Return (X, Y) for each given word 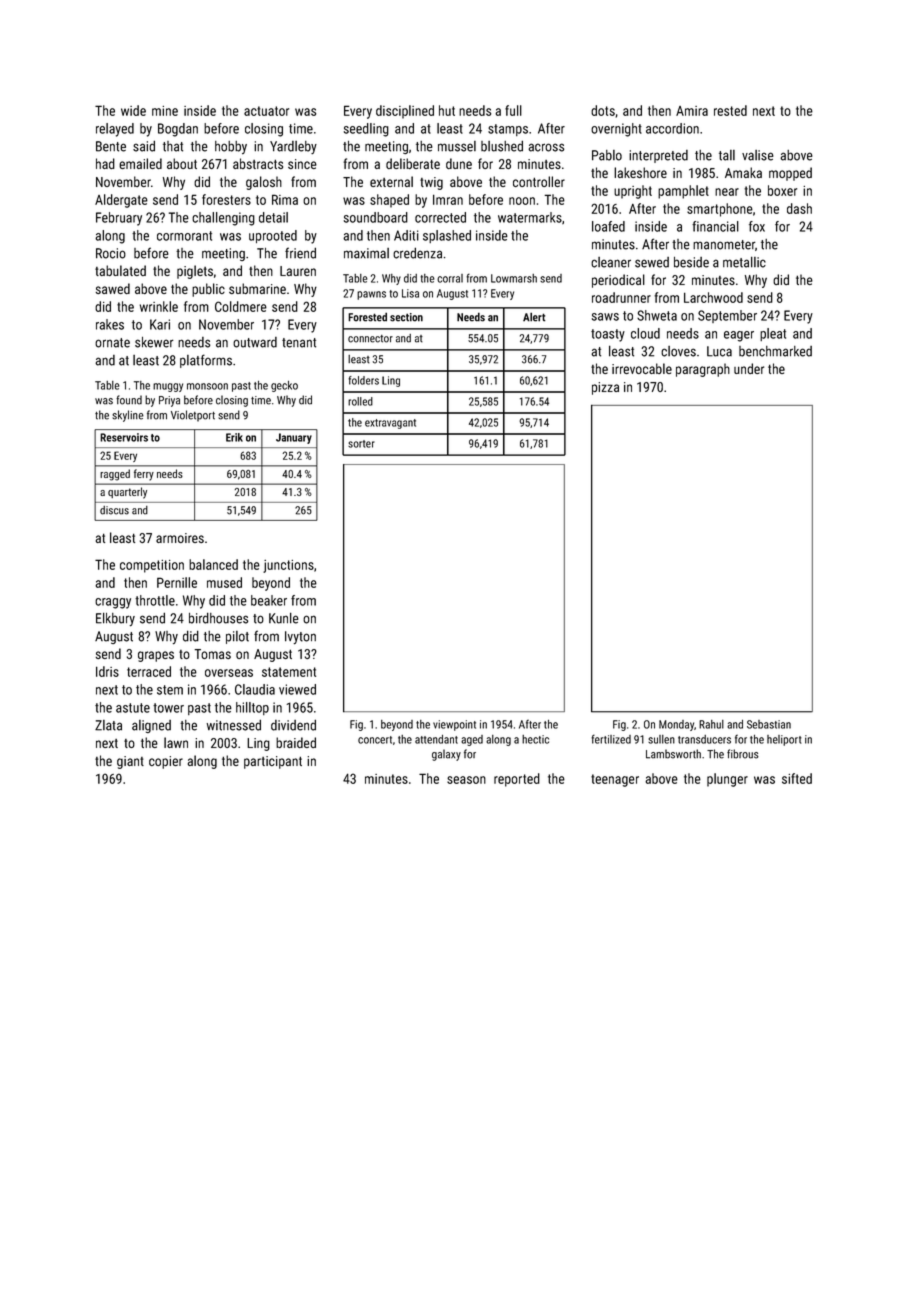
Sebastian (769, 724)
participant (273, 762)
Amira (692, 111)
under (749, 368)
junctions (288, 566)
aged (472, 740)
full (513, 110)
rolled (360, 401)
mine (165, 111)
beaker (269, 600)
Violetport (193, 416)
